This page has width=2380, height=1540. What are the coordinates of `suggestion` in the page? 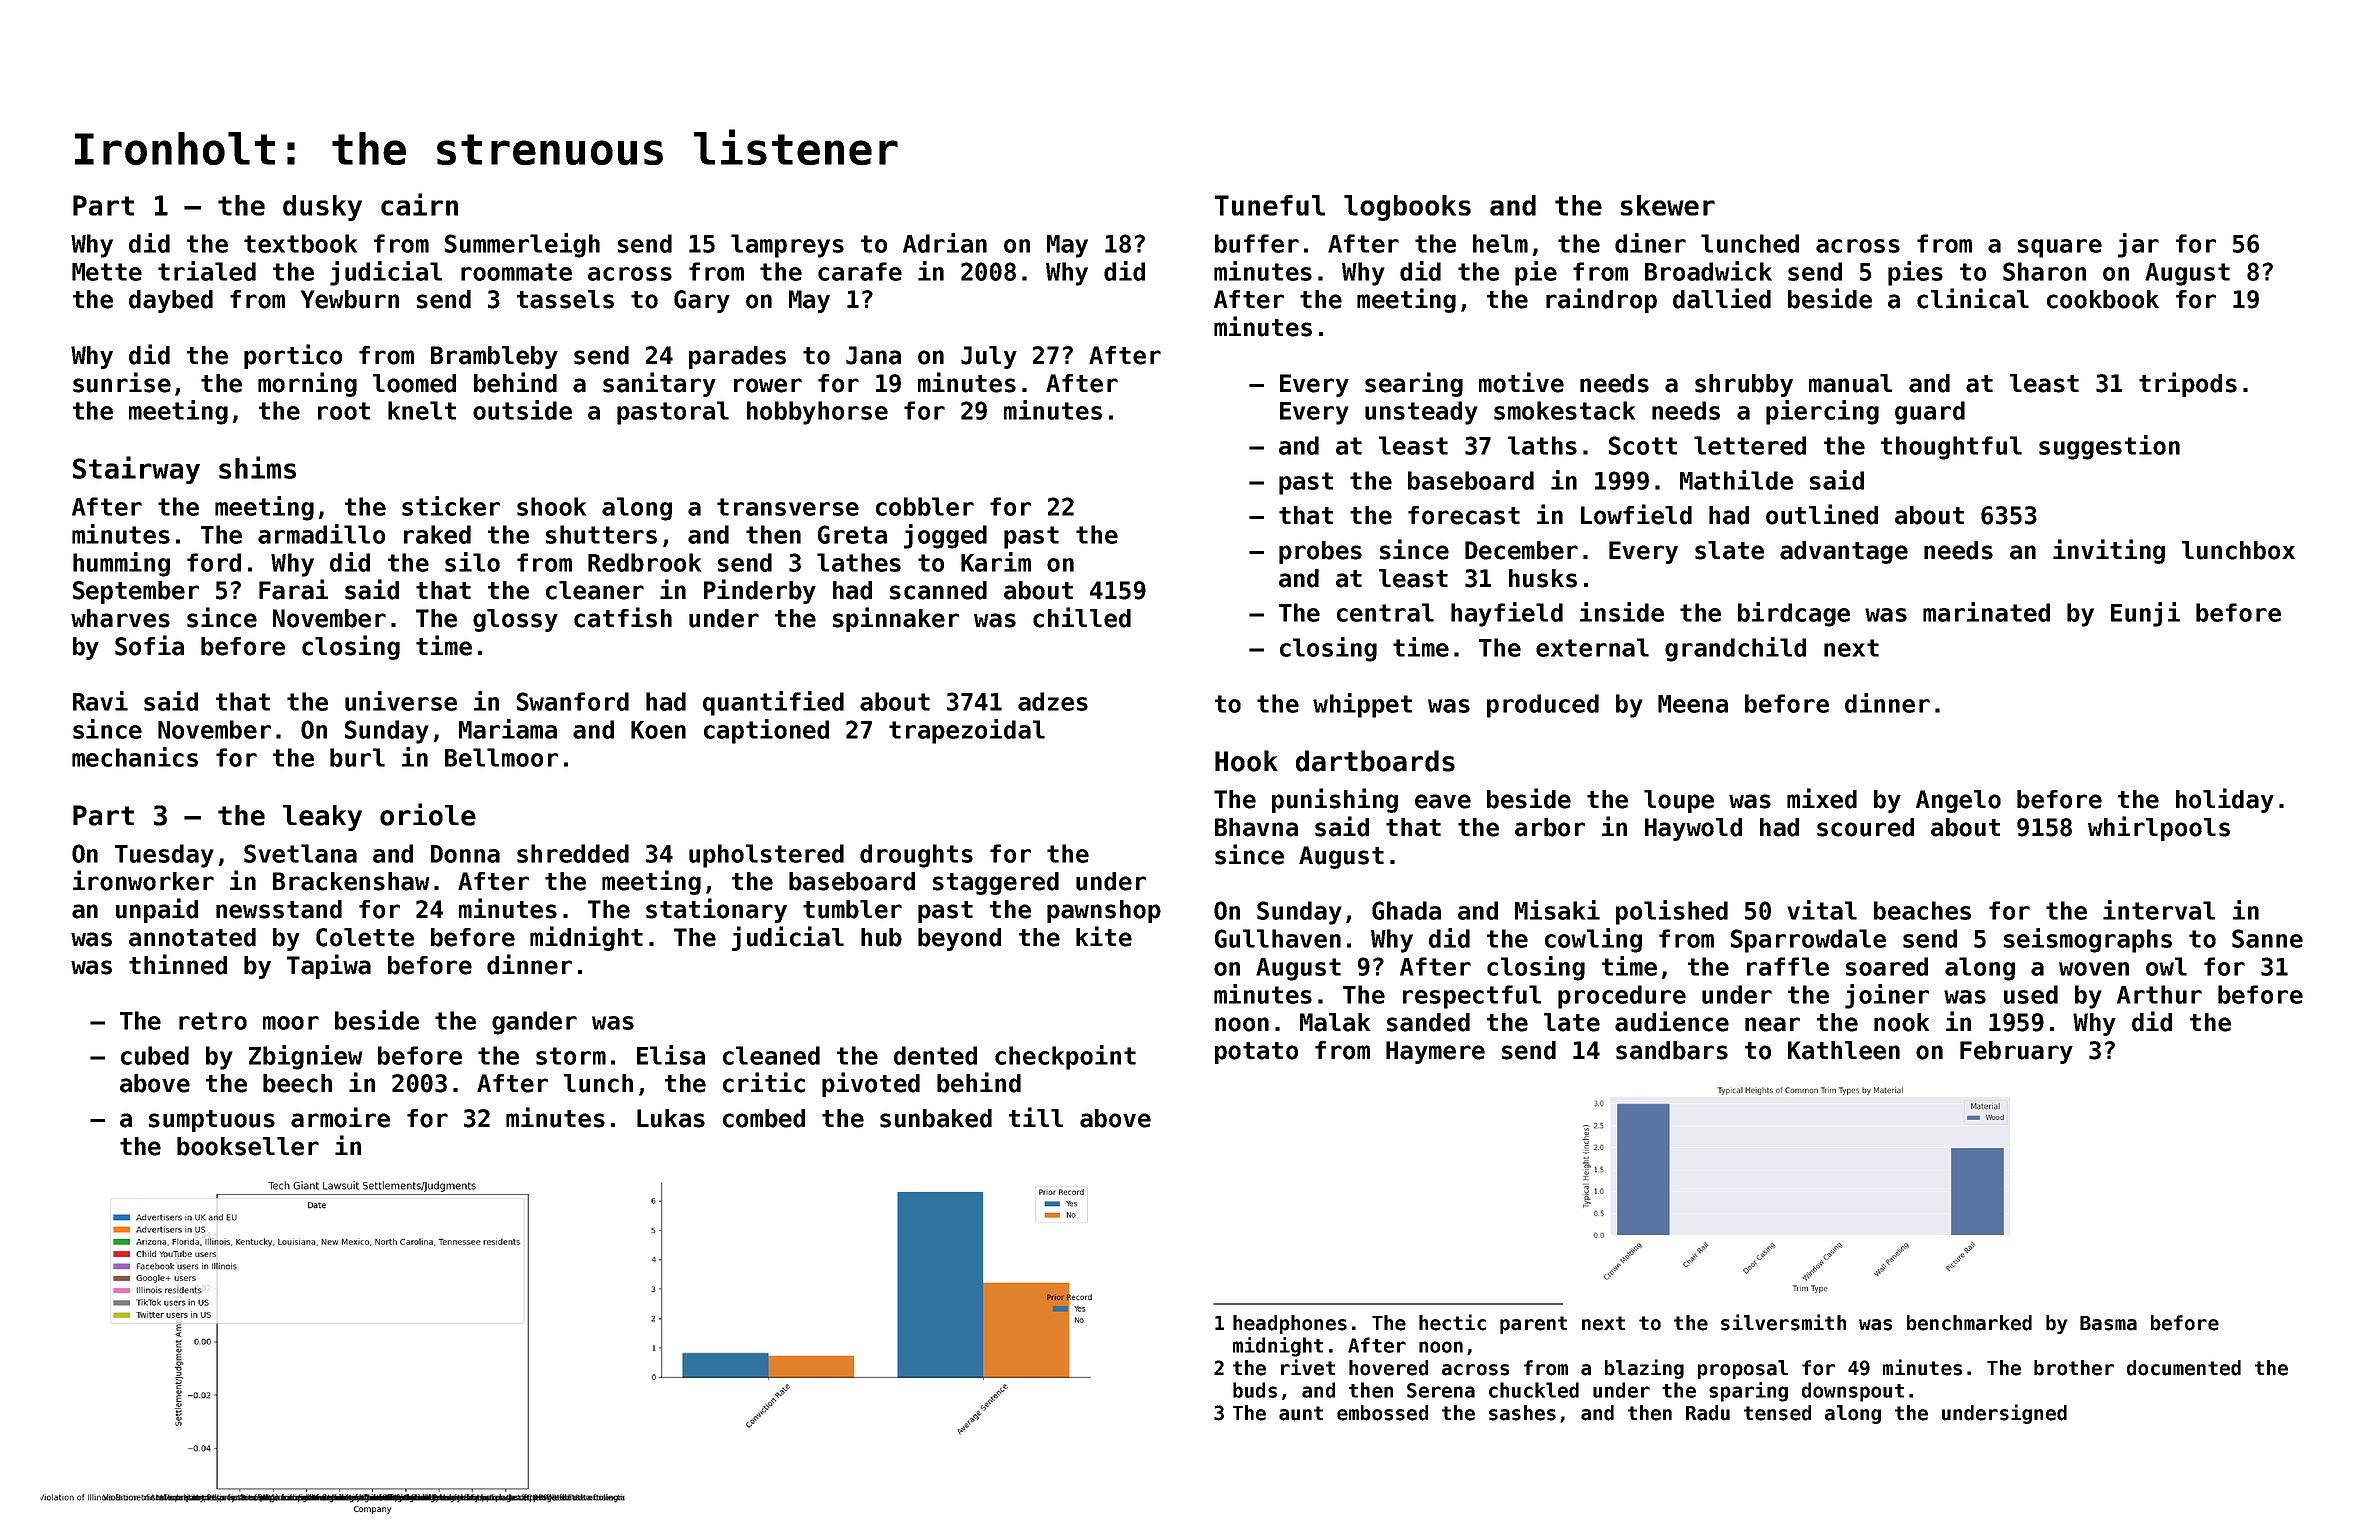 It's located at (2109, 447).
